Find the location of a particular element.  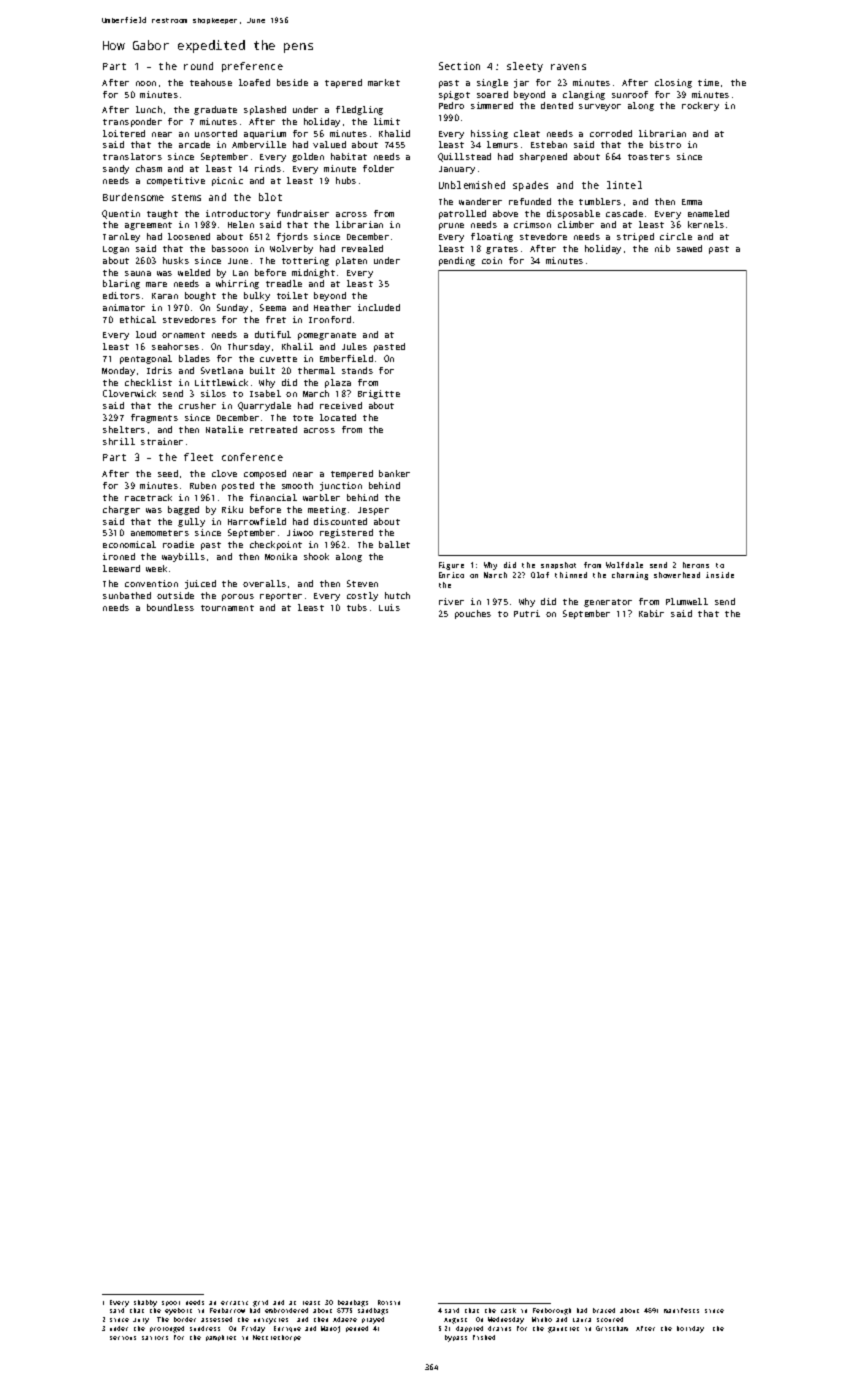

manifests is located at coordinates (681, 1310).
